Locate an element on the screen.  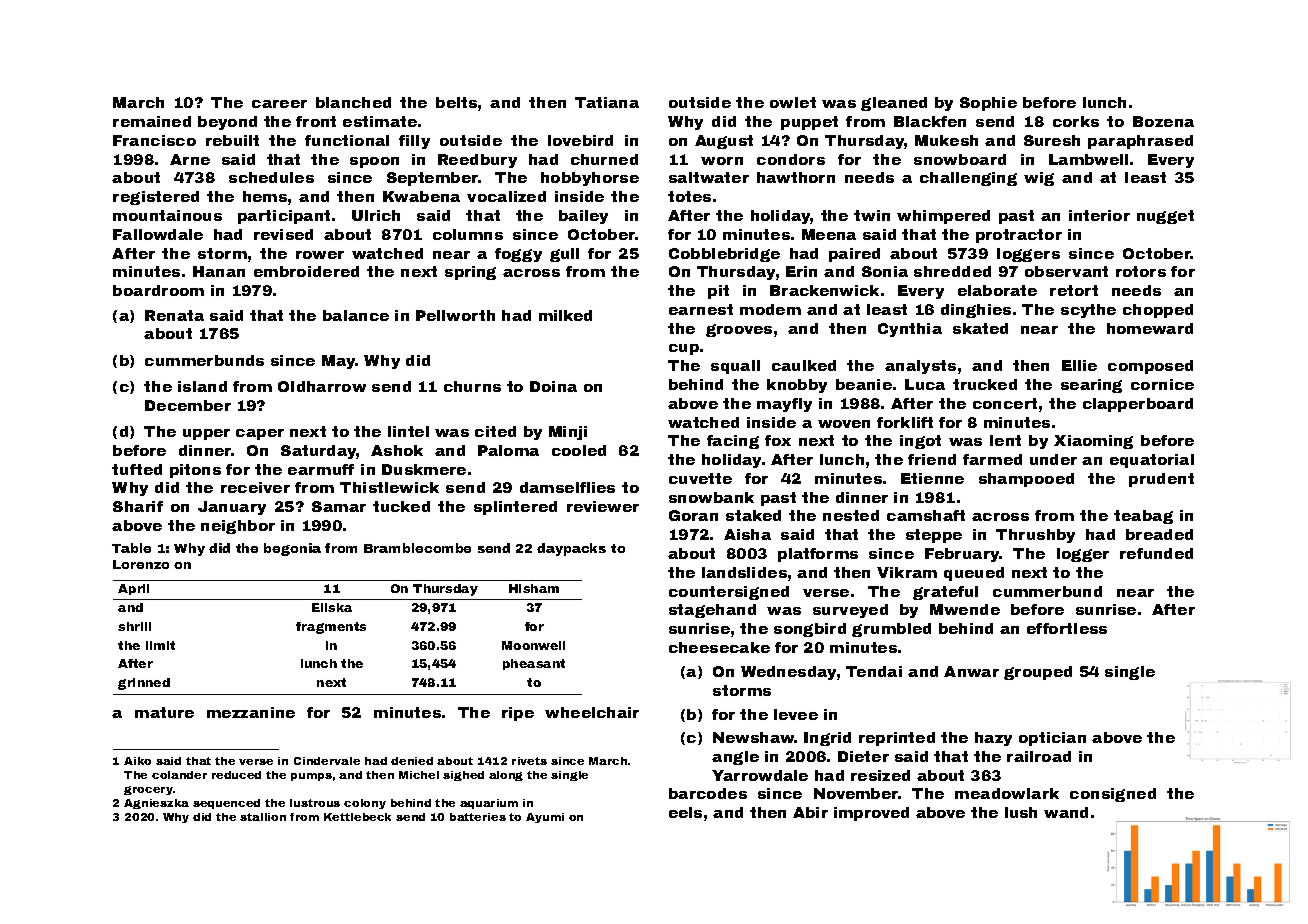
Agnieszka is located at coordinates (156, 804).
